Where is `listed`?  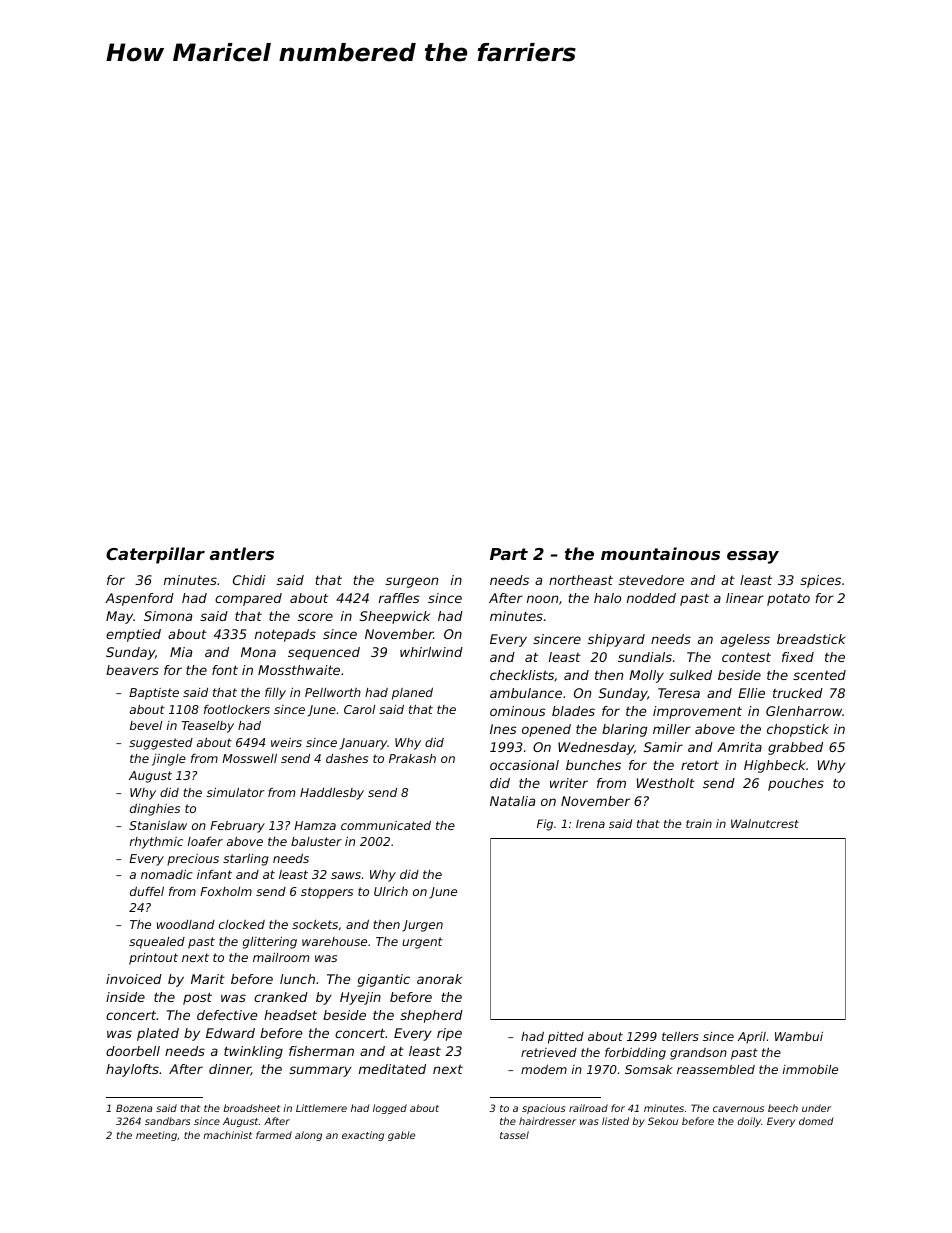 listed is located at coordinates (615, 1121).
